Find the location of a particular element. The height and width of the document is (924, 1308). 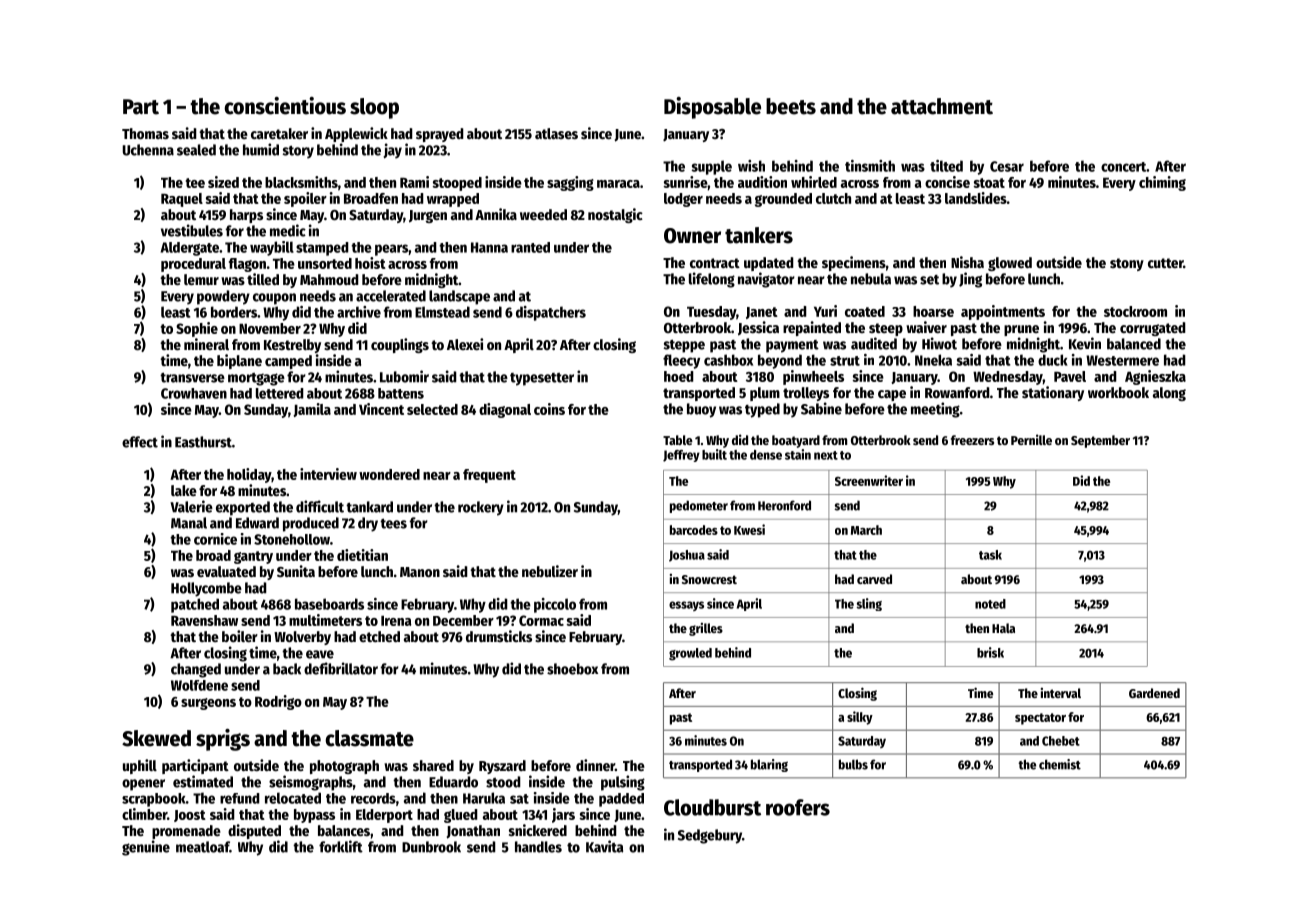

refund is located at coordinates (240, 798).
